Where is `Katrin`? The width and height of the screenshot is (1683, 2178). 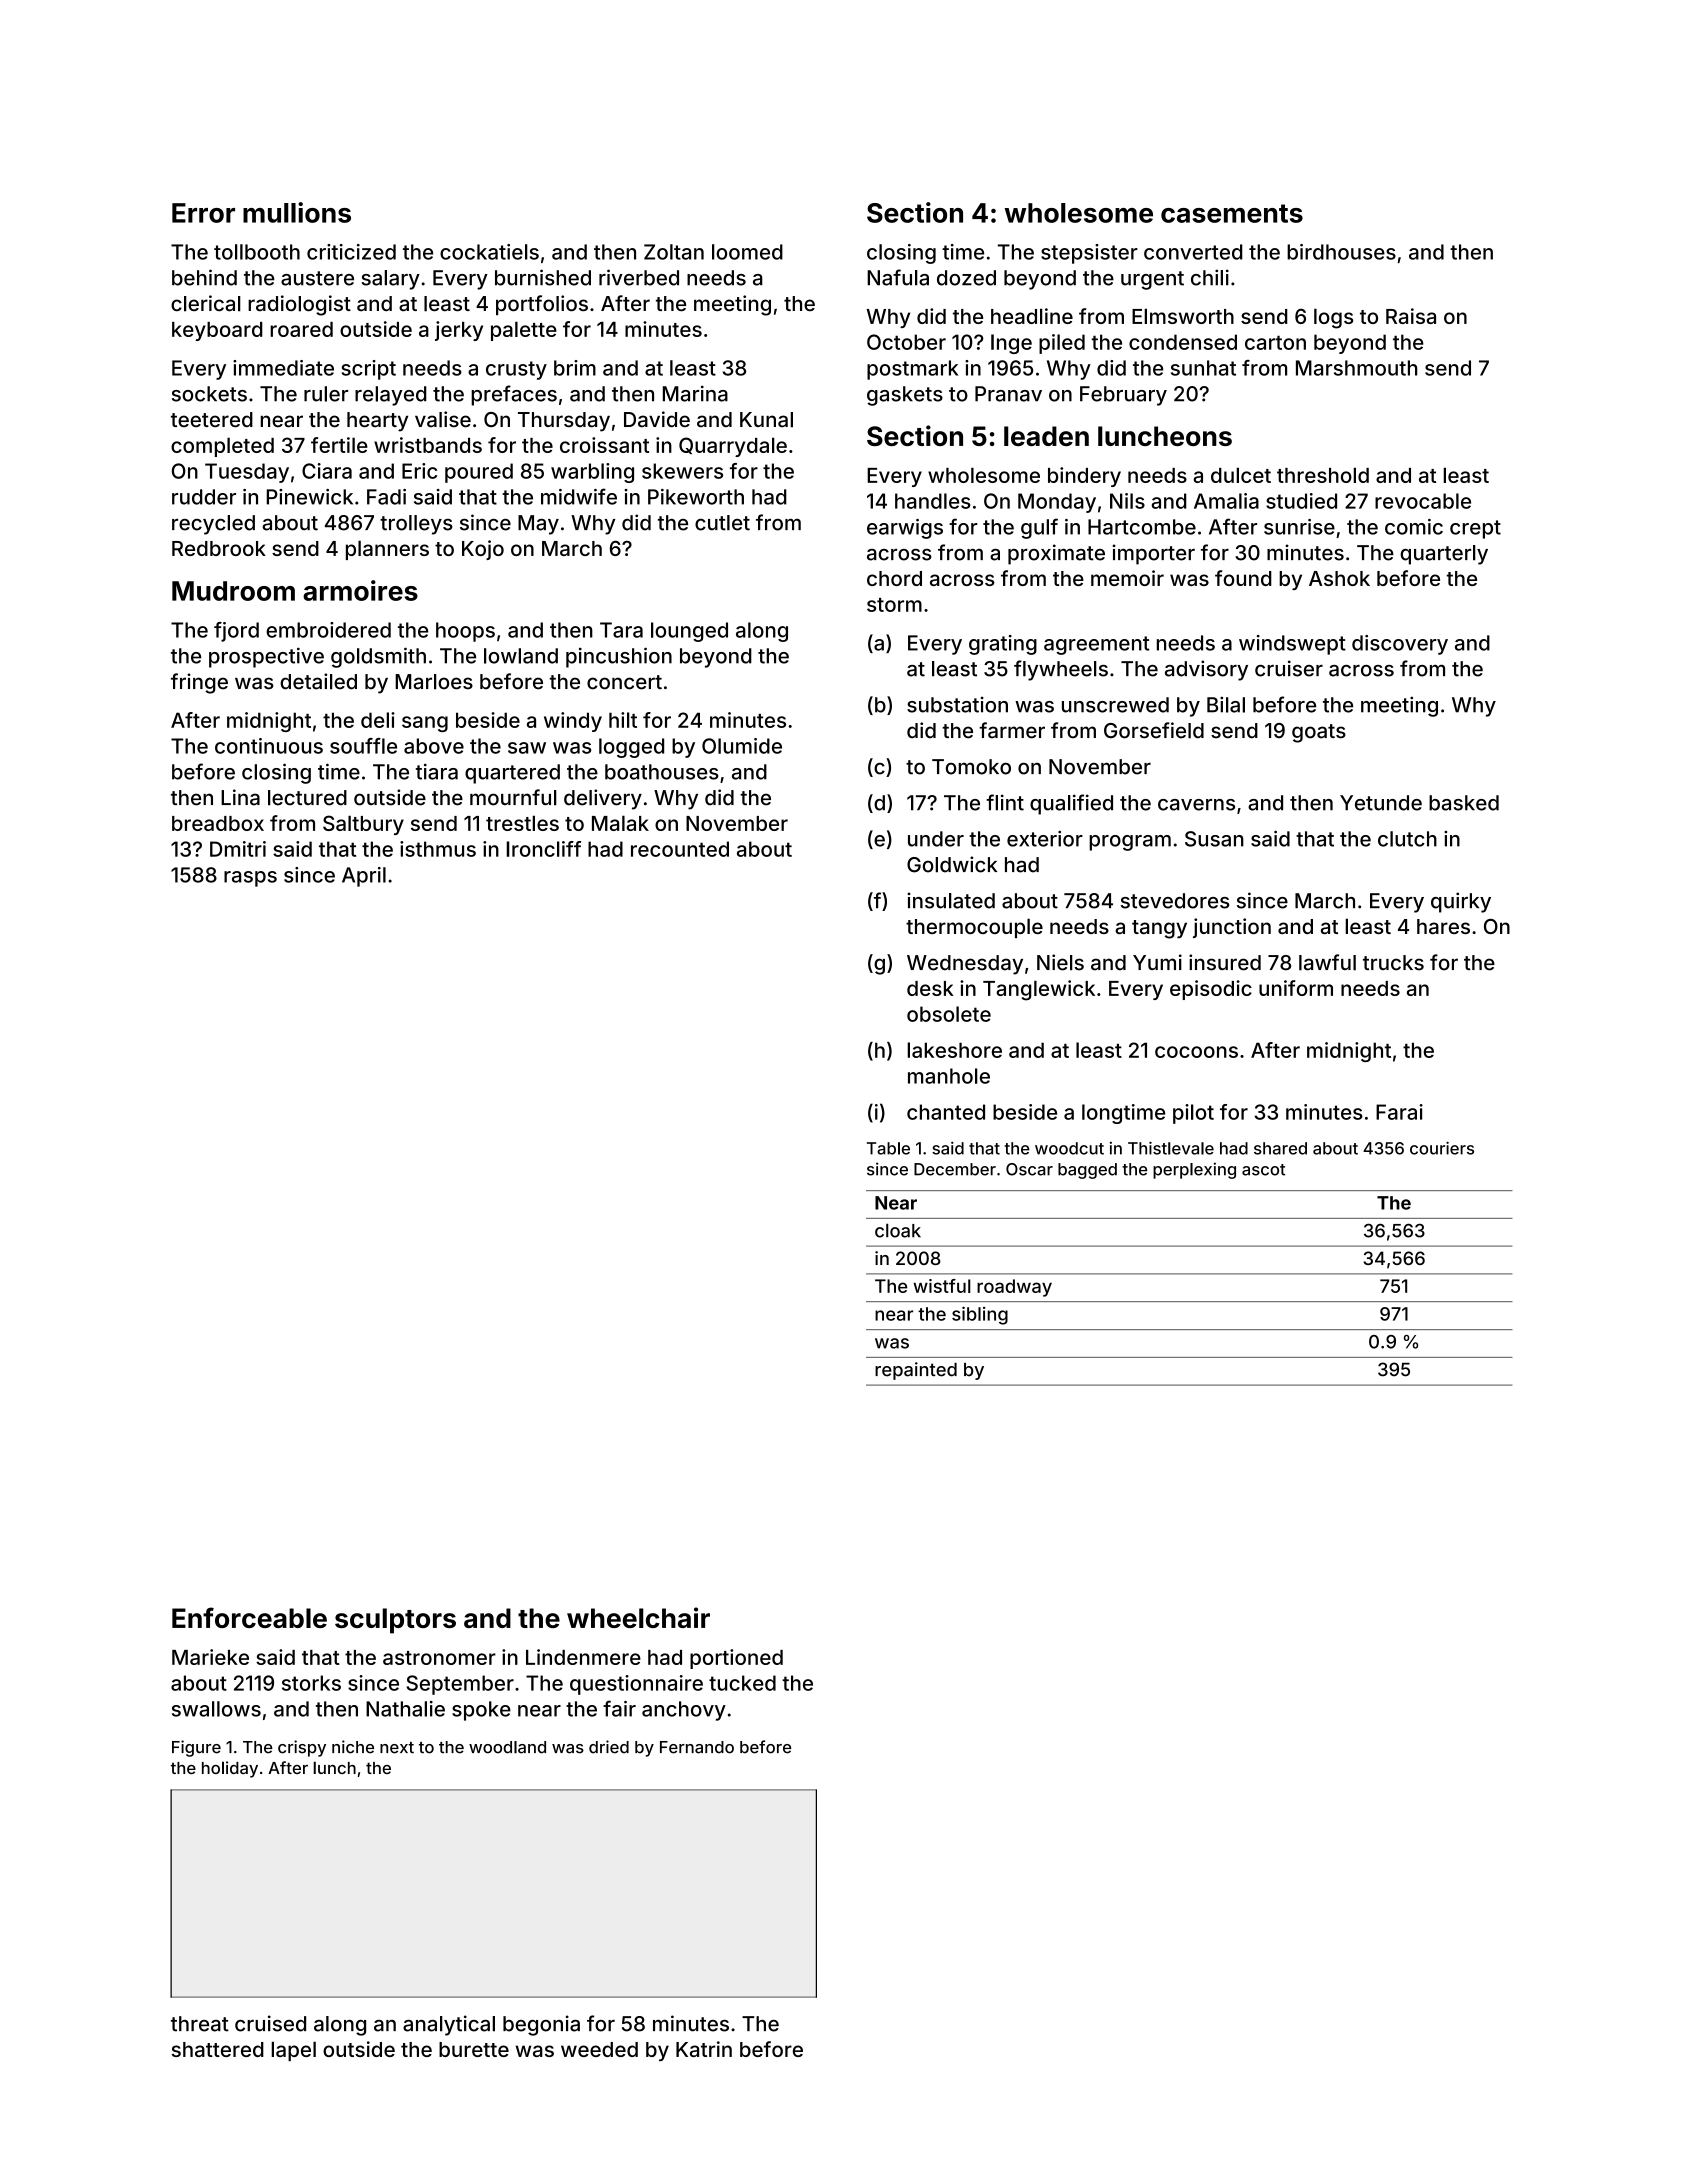
Katrin is located at coordinates (704, 2049).
